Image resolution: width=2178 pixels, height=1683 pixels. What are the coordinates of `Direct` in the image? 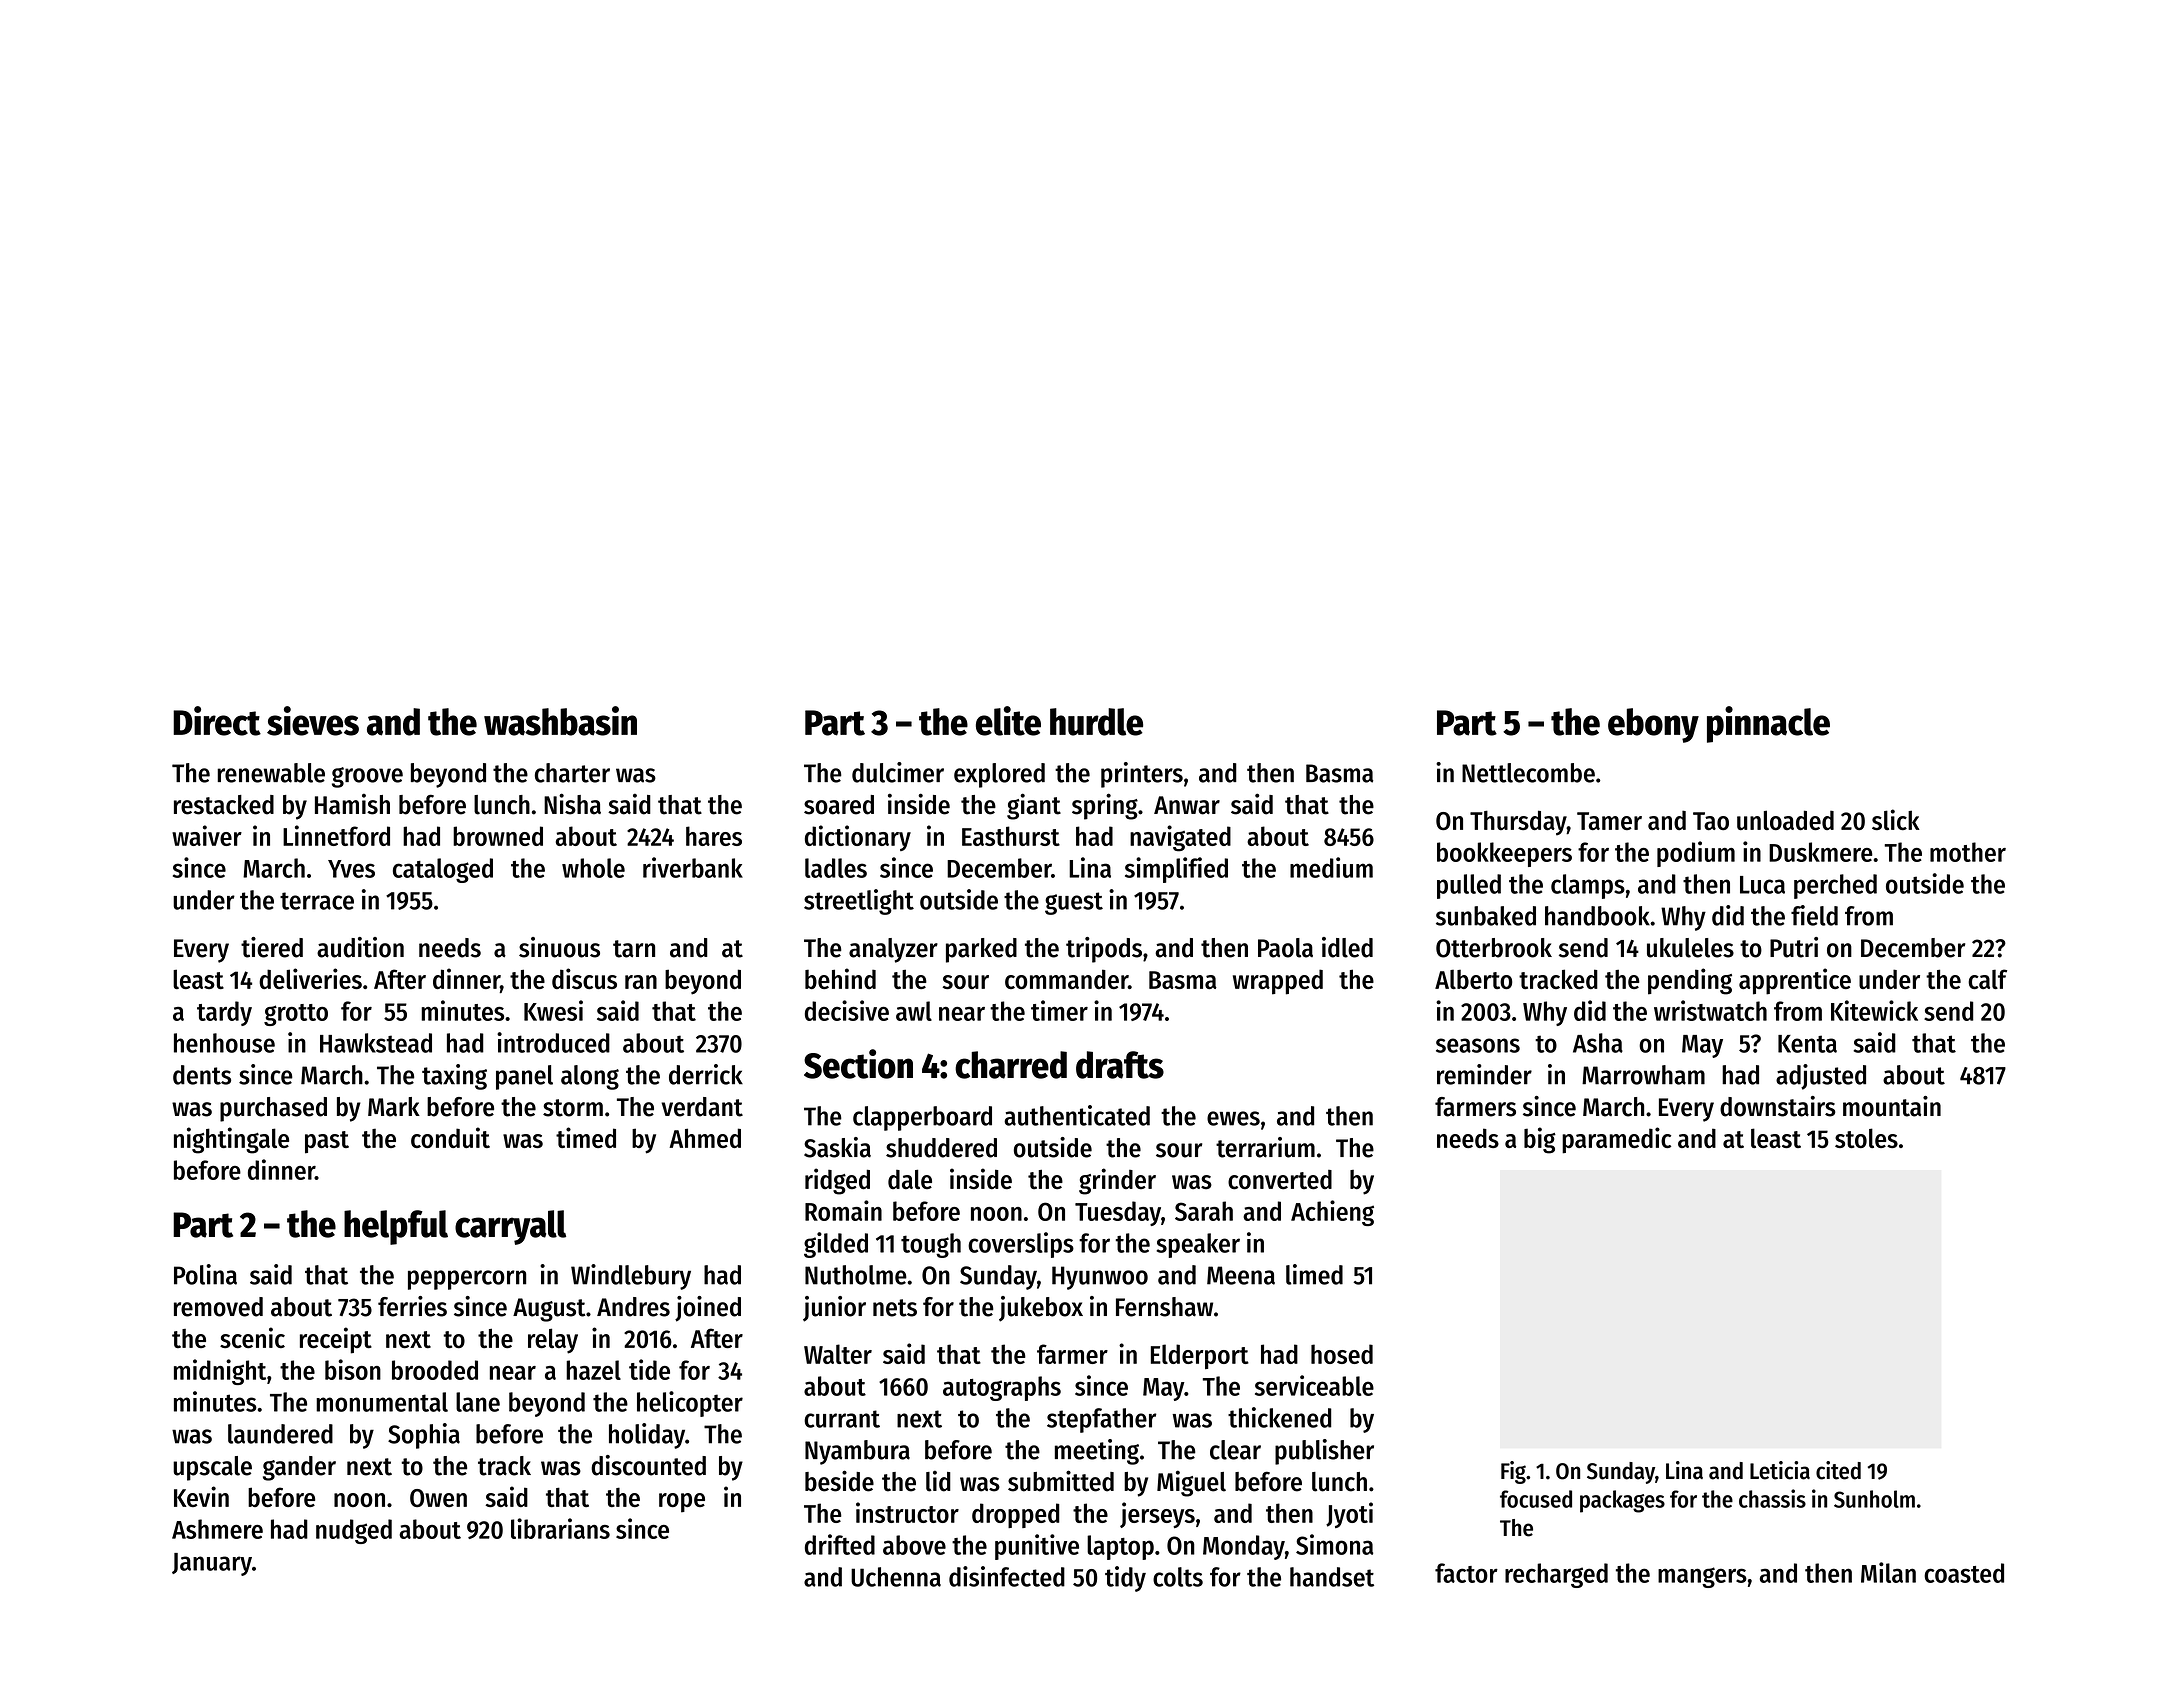 It's located at (217, 721).
